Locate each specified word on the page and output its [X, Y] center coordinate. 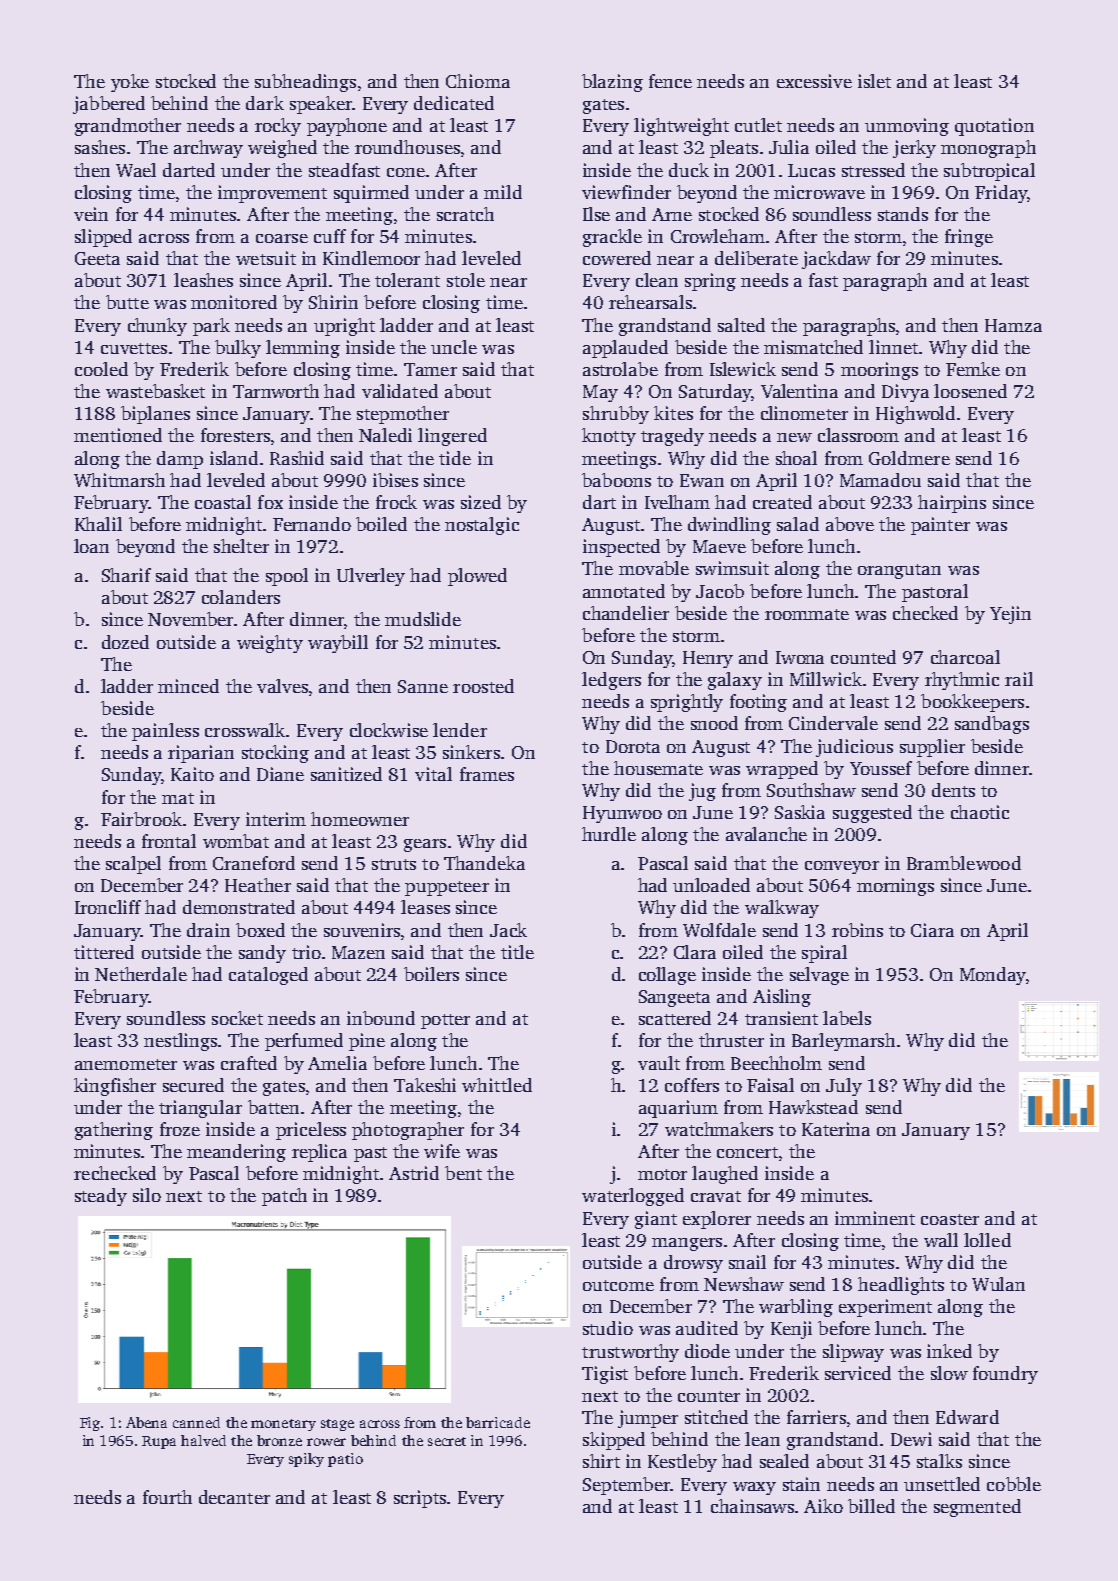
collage [667, 976]
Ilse [596, 214]
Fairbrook [141, 819]
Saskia [800, 812]
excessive [814, 81]
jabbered [109, 105]
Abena [146, 1422]
